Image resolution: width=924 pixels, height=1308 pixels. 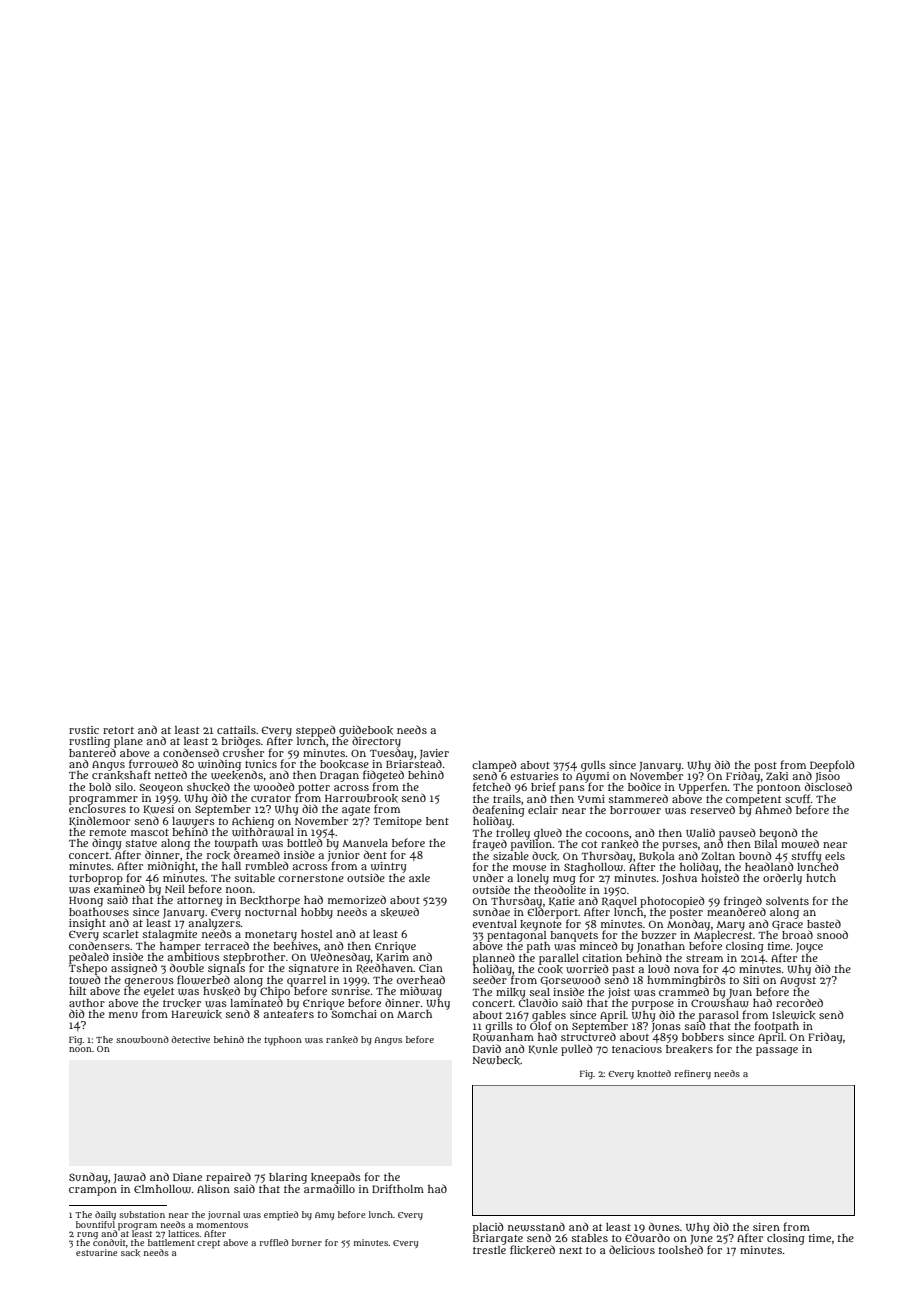 I want to click on hoisted, so click(x=720, y=878).
